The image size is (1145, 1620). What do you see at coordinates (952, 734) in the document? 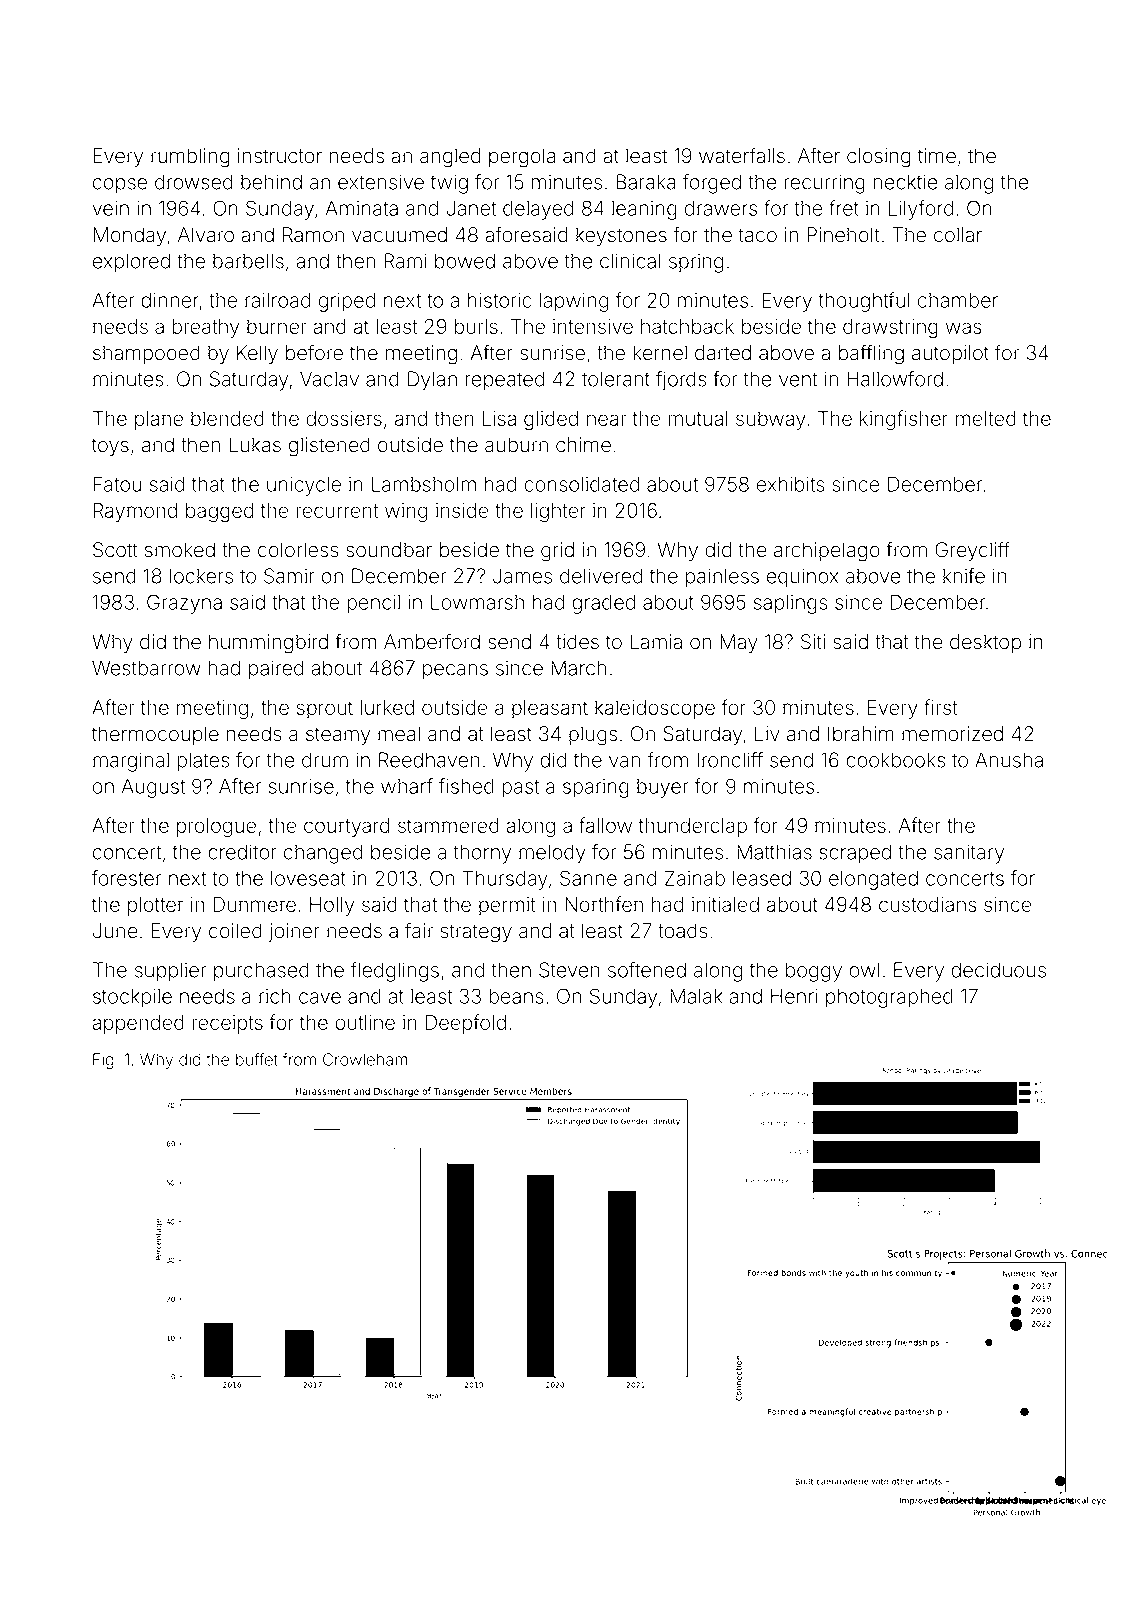
I see `memorized` at bounding box center [952, 734].
